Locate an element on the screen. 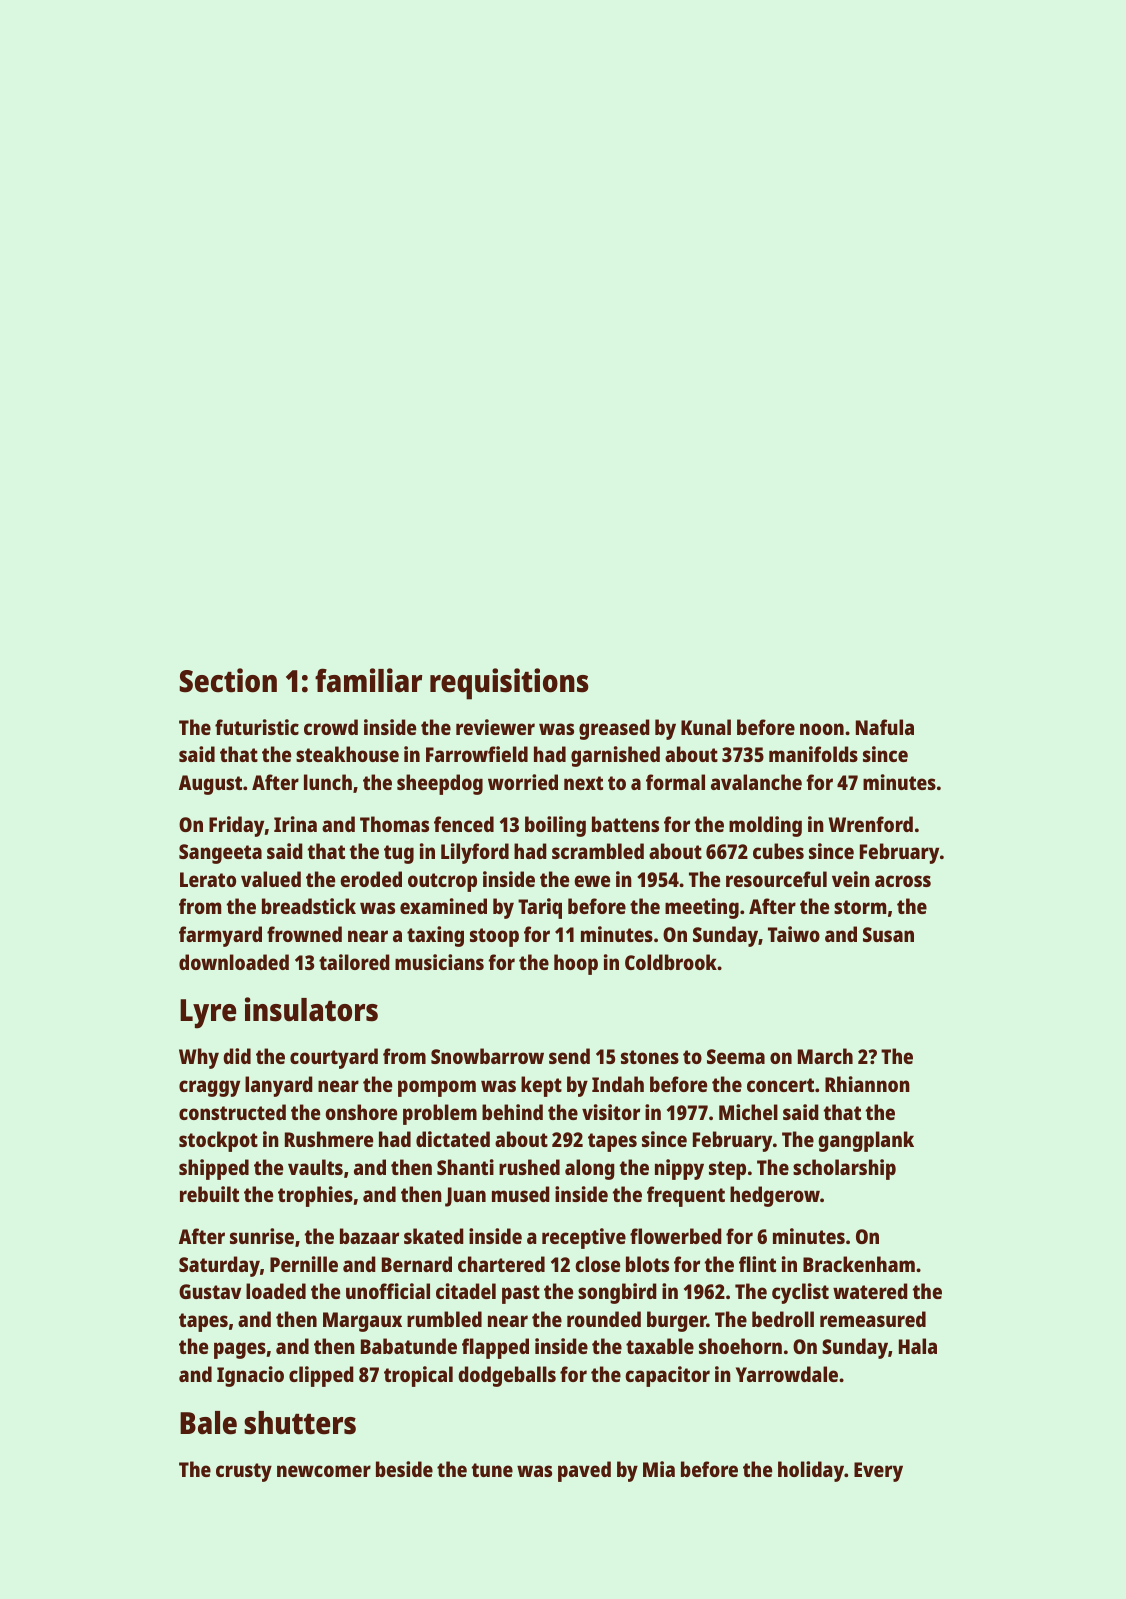 Image resolution: width=1126 pixels, height=1599 pixels. Kunal is located at coordinates (706, 727).
